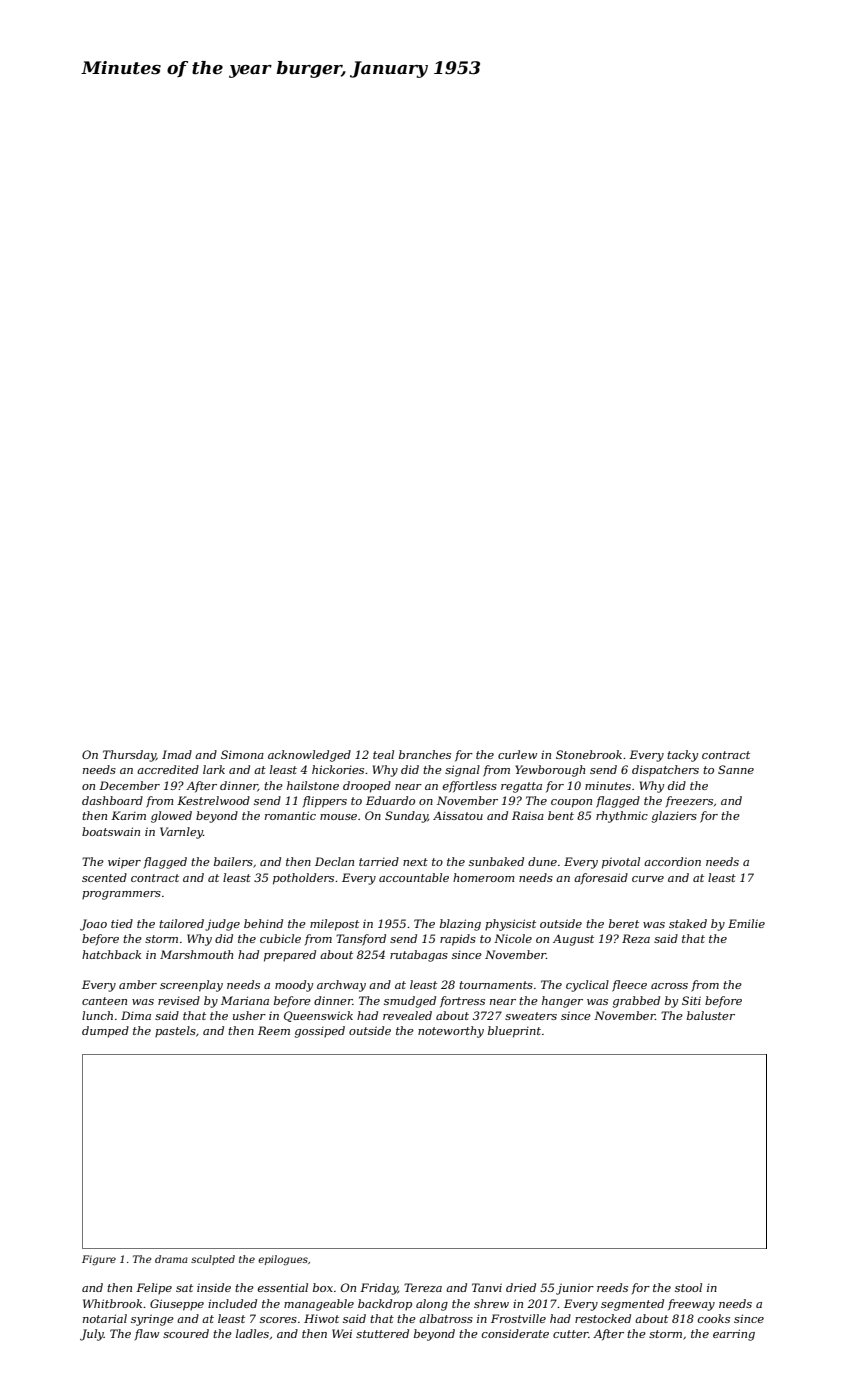 This screenshot has width=849, height=1400. What do you see at coordinates (621, 863) in the screenshot?
I see `pivotal` at bounding box center [621, 863].
